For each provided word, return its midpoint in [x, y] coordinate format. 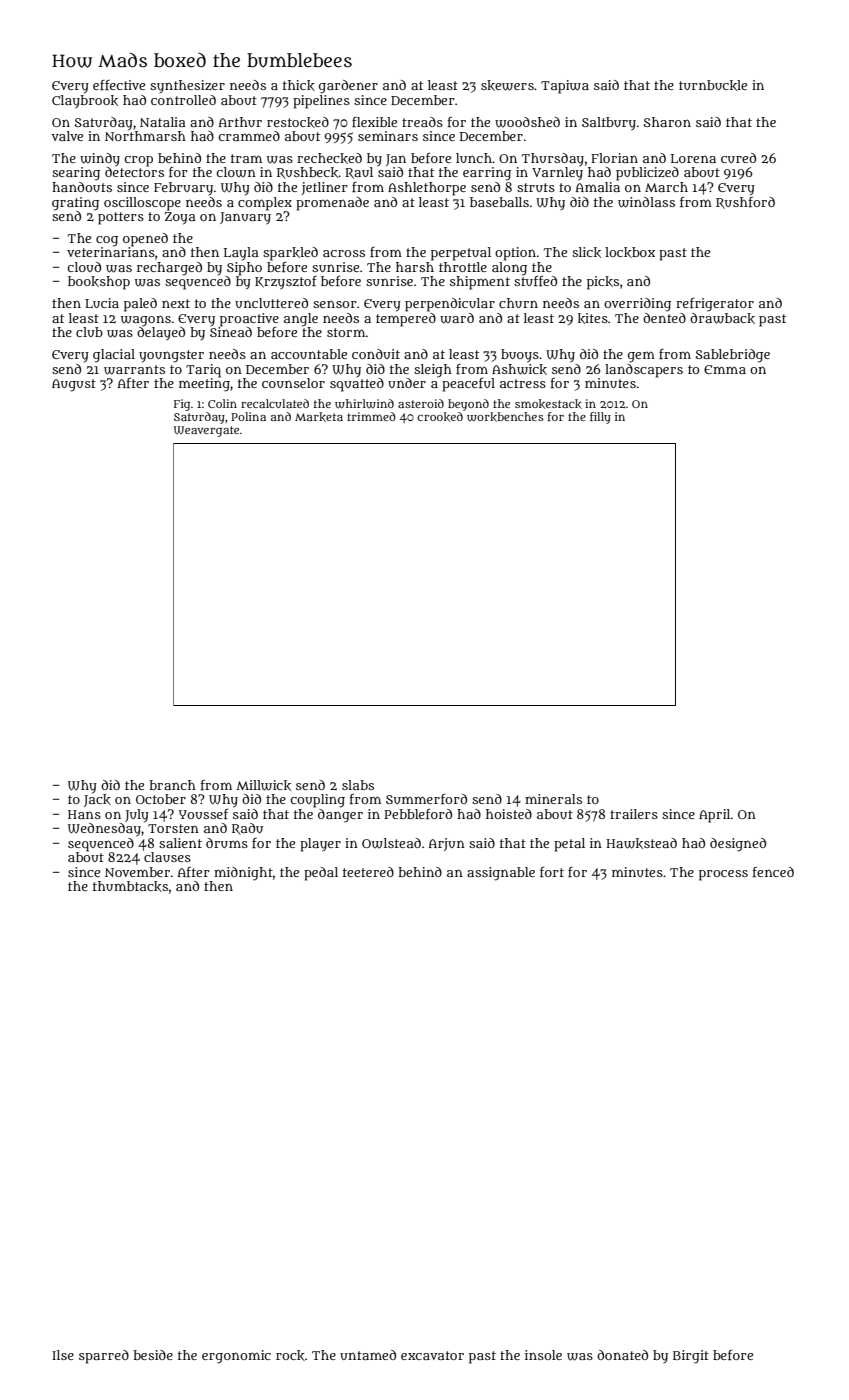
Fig [182, 405]
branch [172, 785]
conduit [376, 354]
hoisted [509, 814]
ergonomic [236, 1357]
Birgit [691, 1357]
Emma [725, 369]
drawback [722, 318]
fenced [773, 872]
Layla [241, 254]
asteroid [421, 403]
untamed [368, 1355]
